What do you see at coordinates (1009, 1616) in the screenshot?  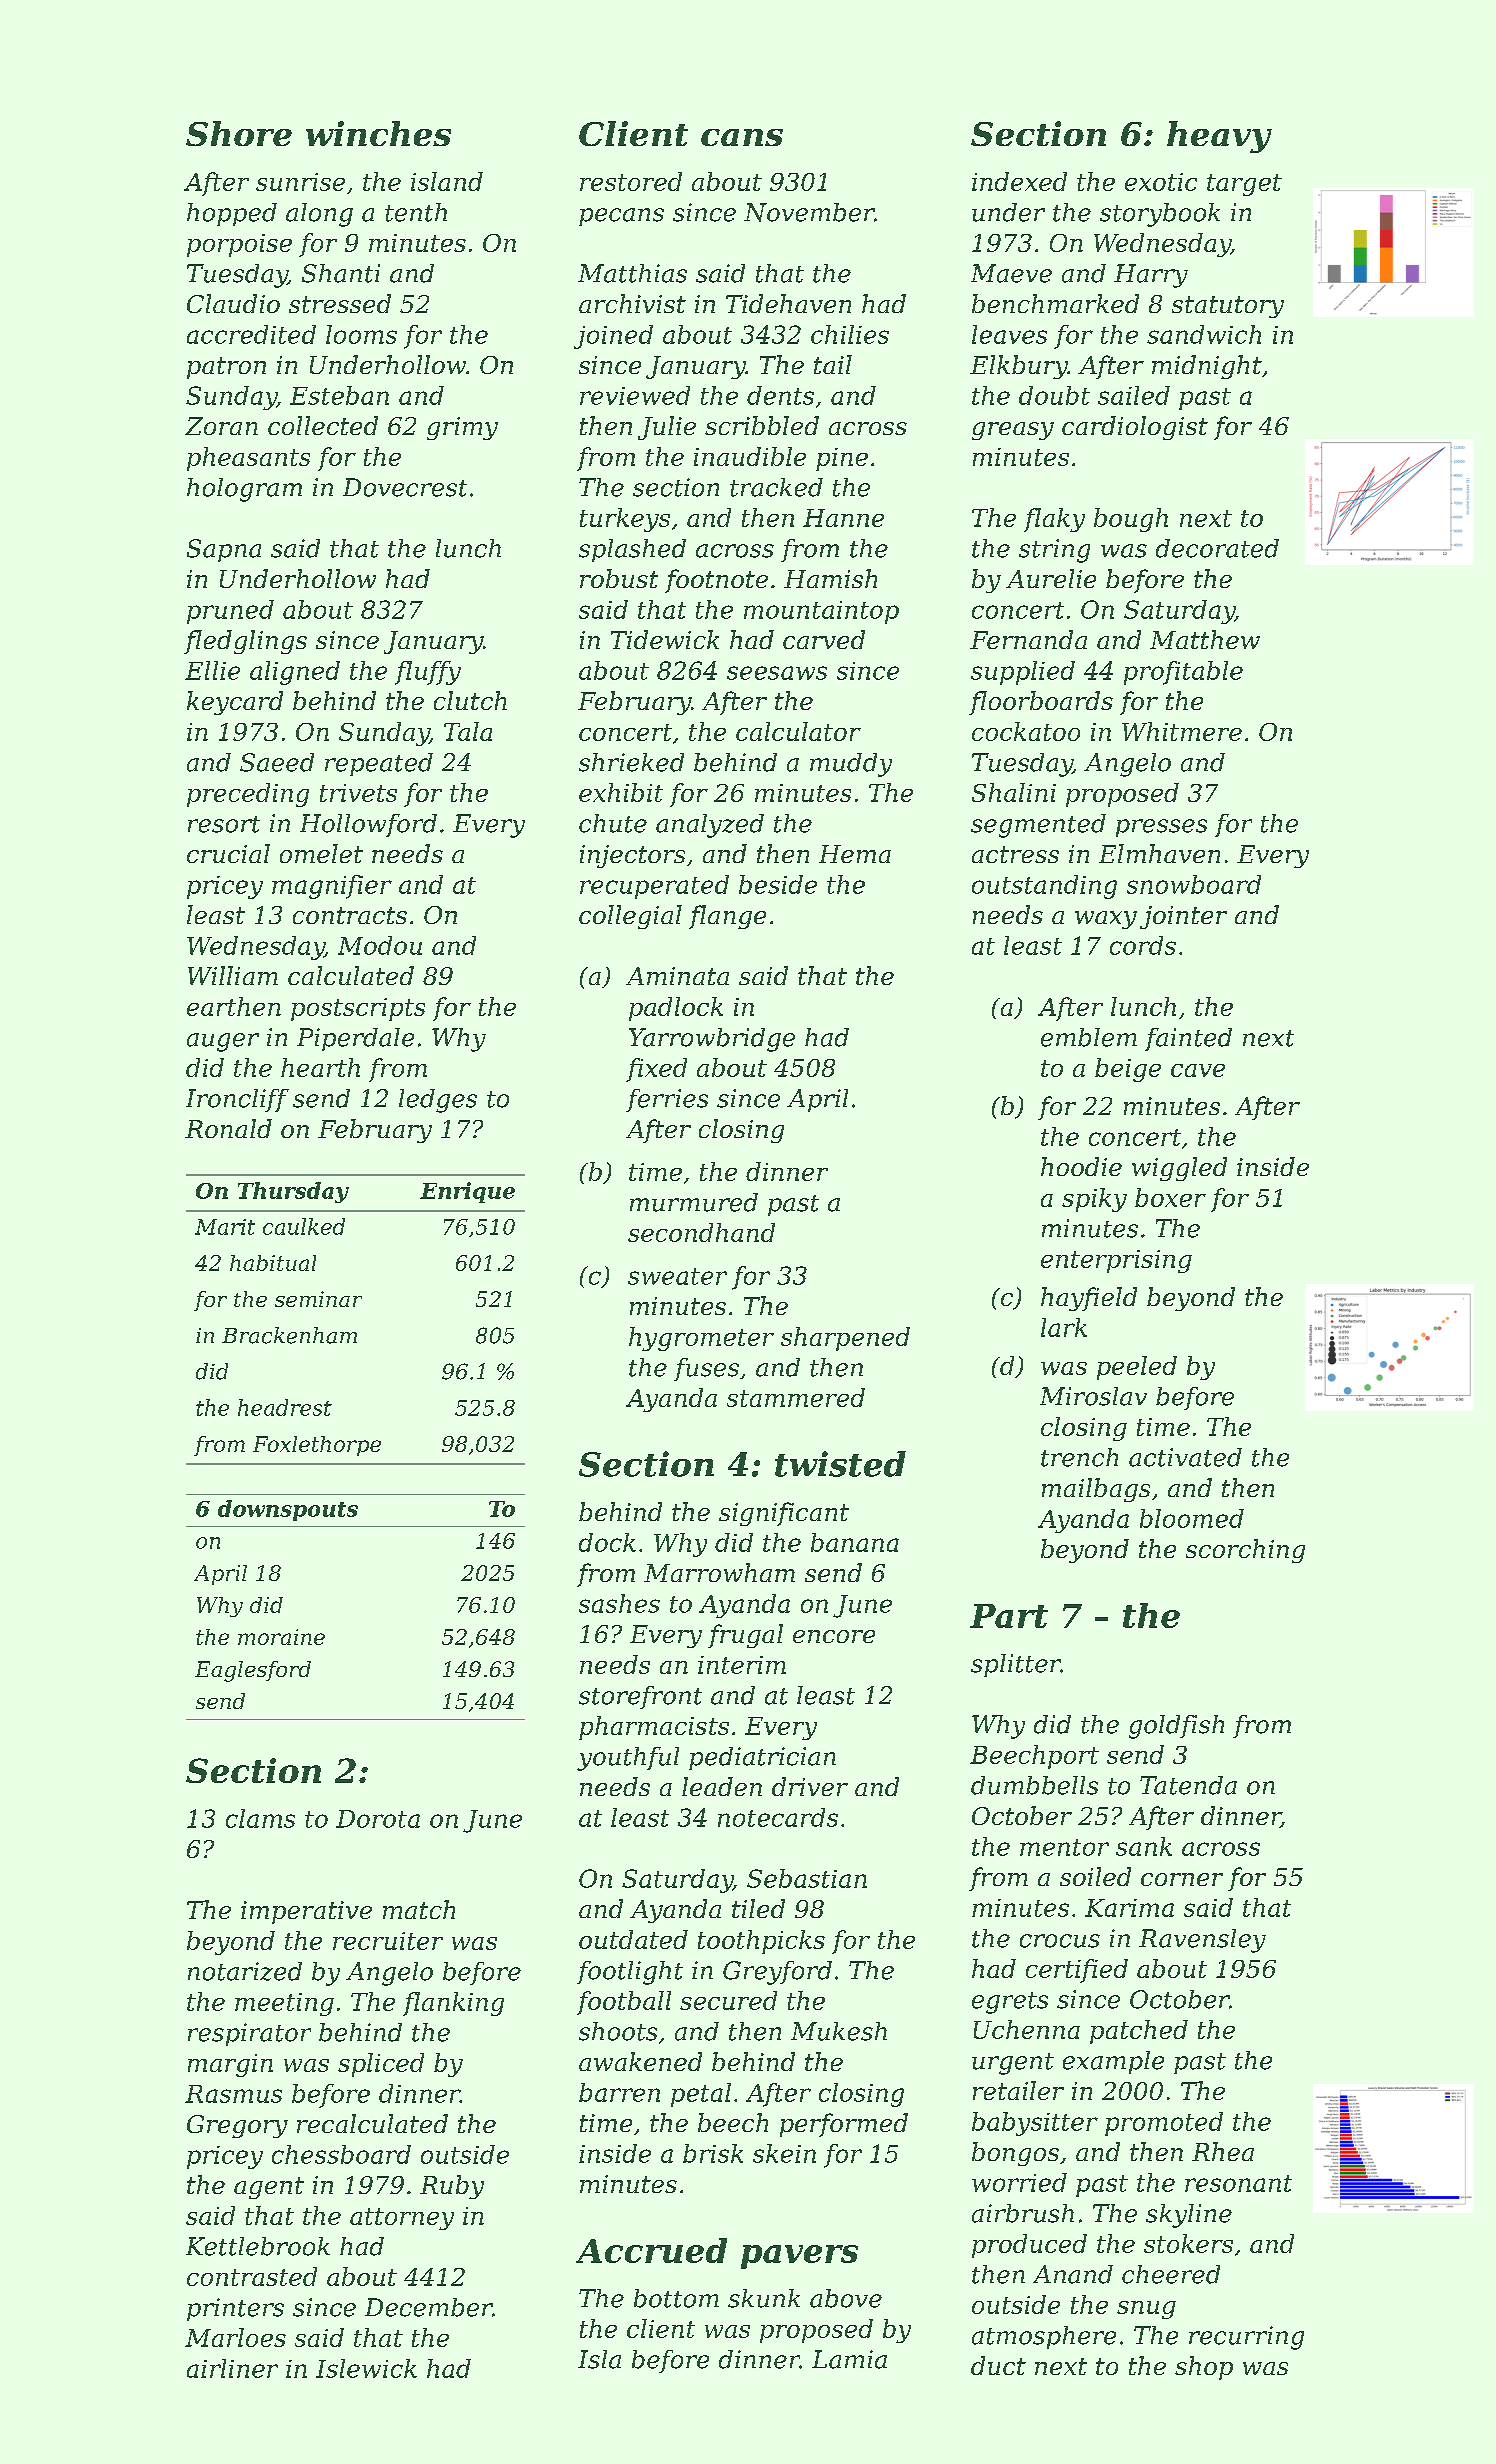 I see `Part` at bounding box center [1009, 1616].
